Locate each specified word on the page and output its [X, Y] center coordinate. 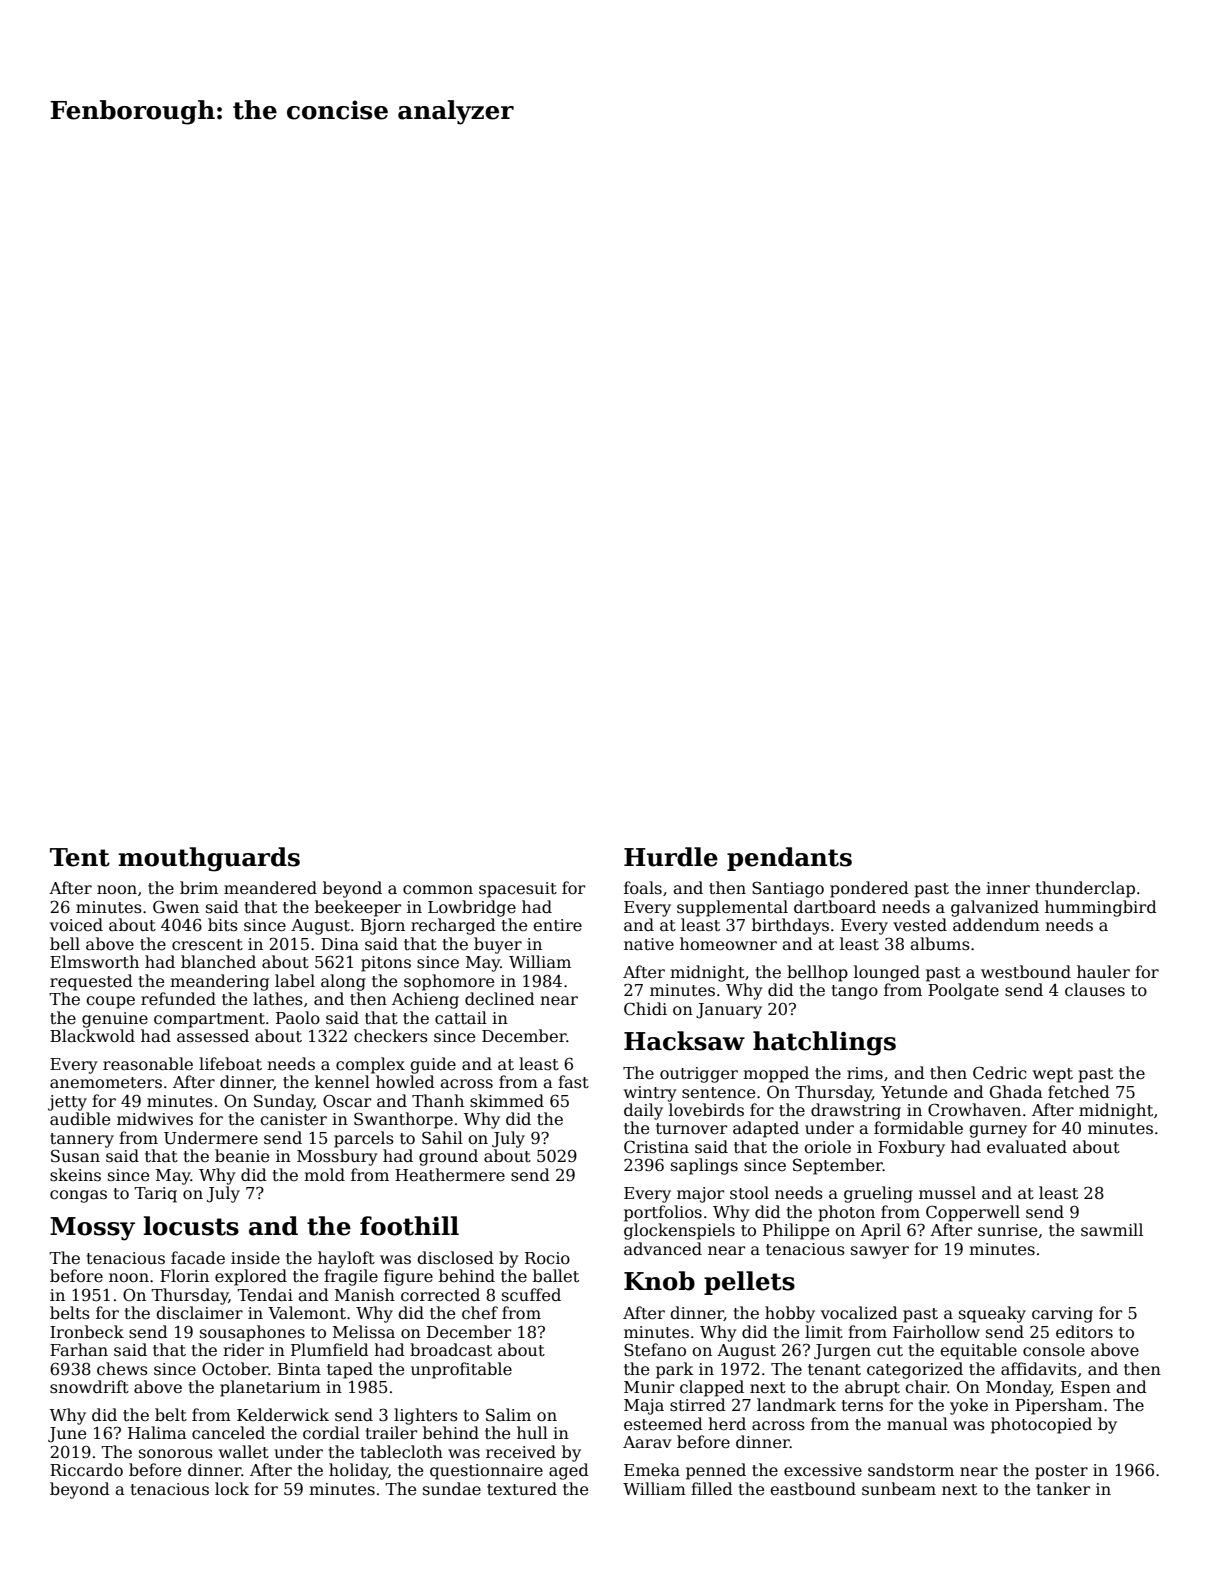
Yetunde [914, 1092]
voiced [76, 924]
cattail [461, 1018]
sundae [452, 1489]
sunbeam [899, 1489]
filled [712, 1489]
